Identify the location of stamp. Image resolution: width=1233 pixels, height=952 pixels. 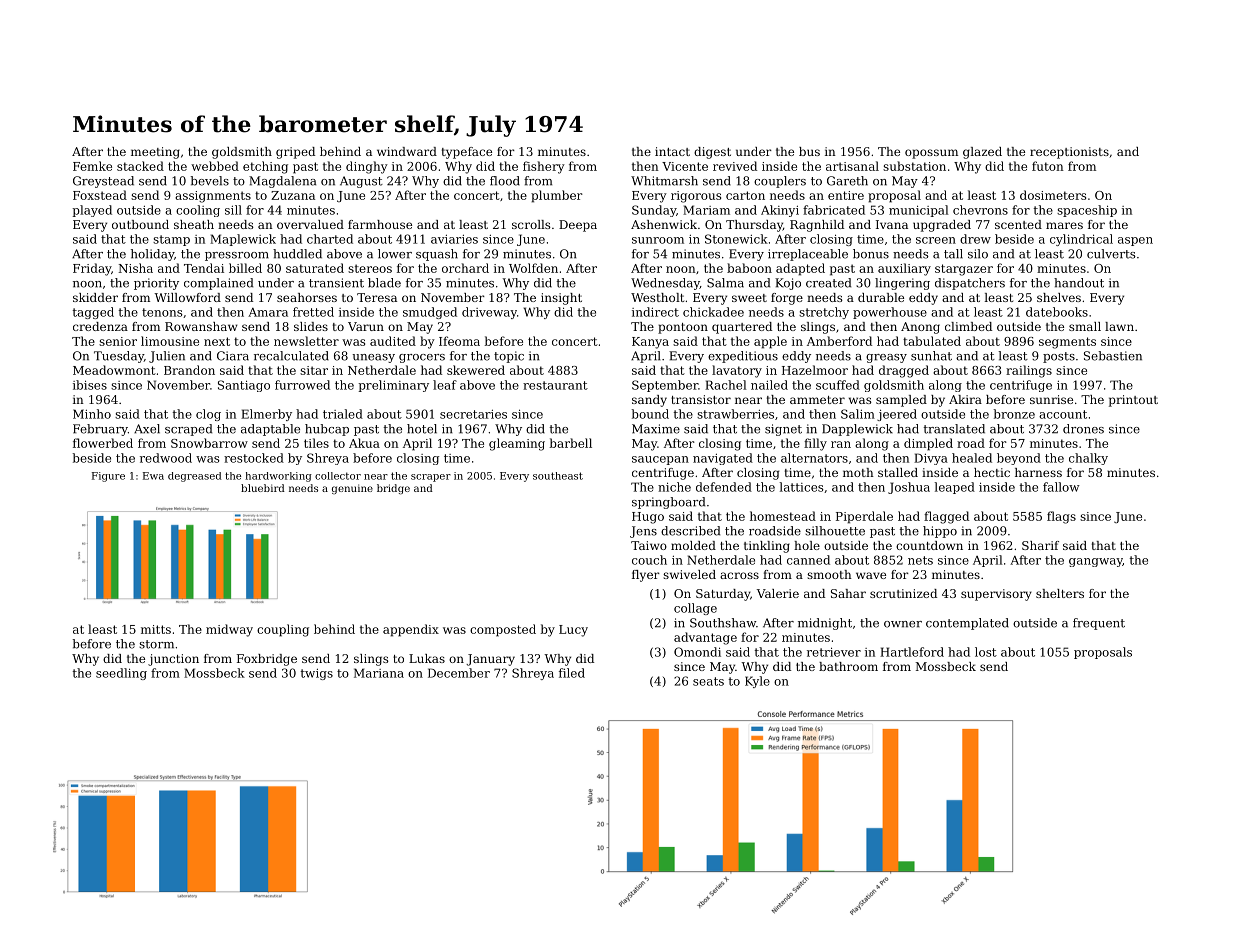
(171, 240).
